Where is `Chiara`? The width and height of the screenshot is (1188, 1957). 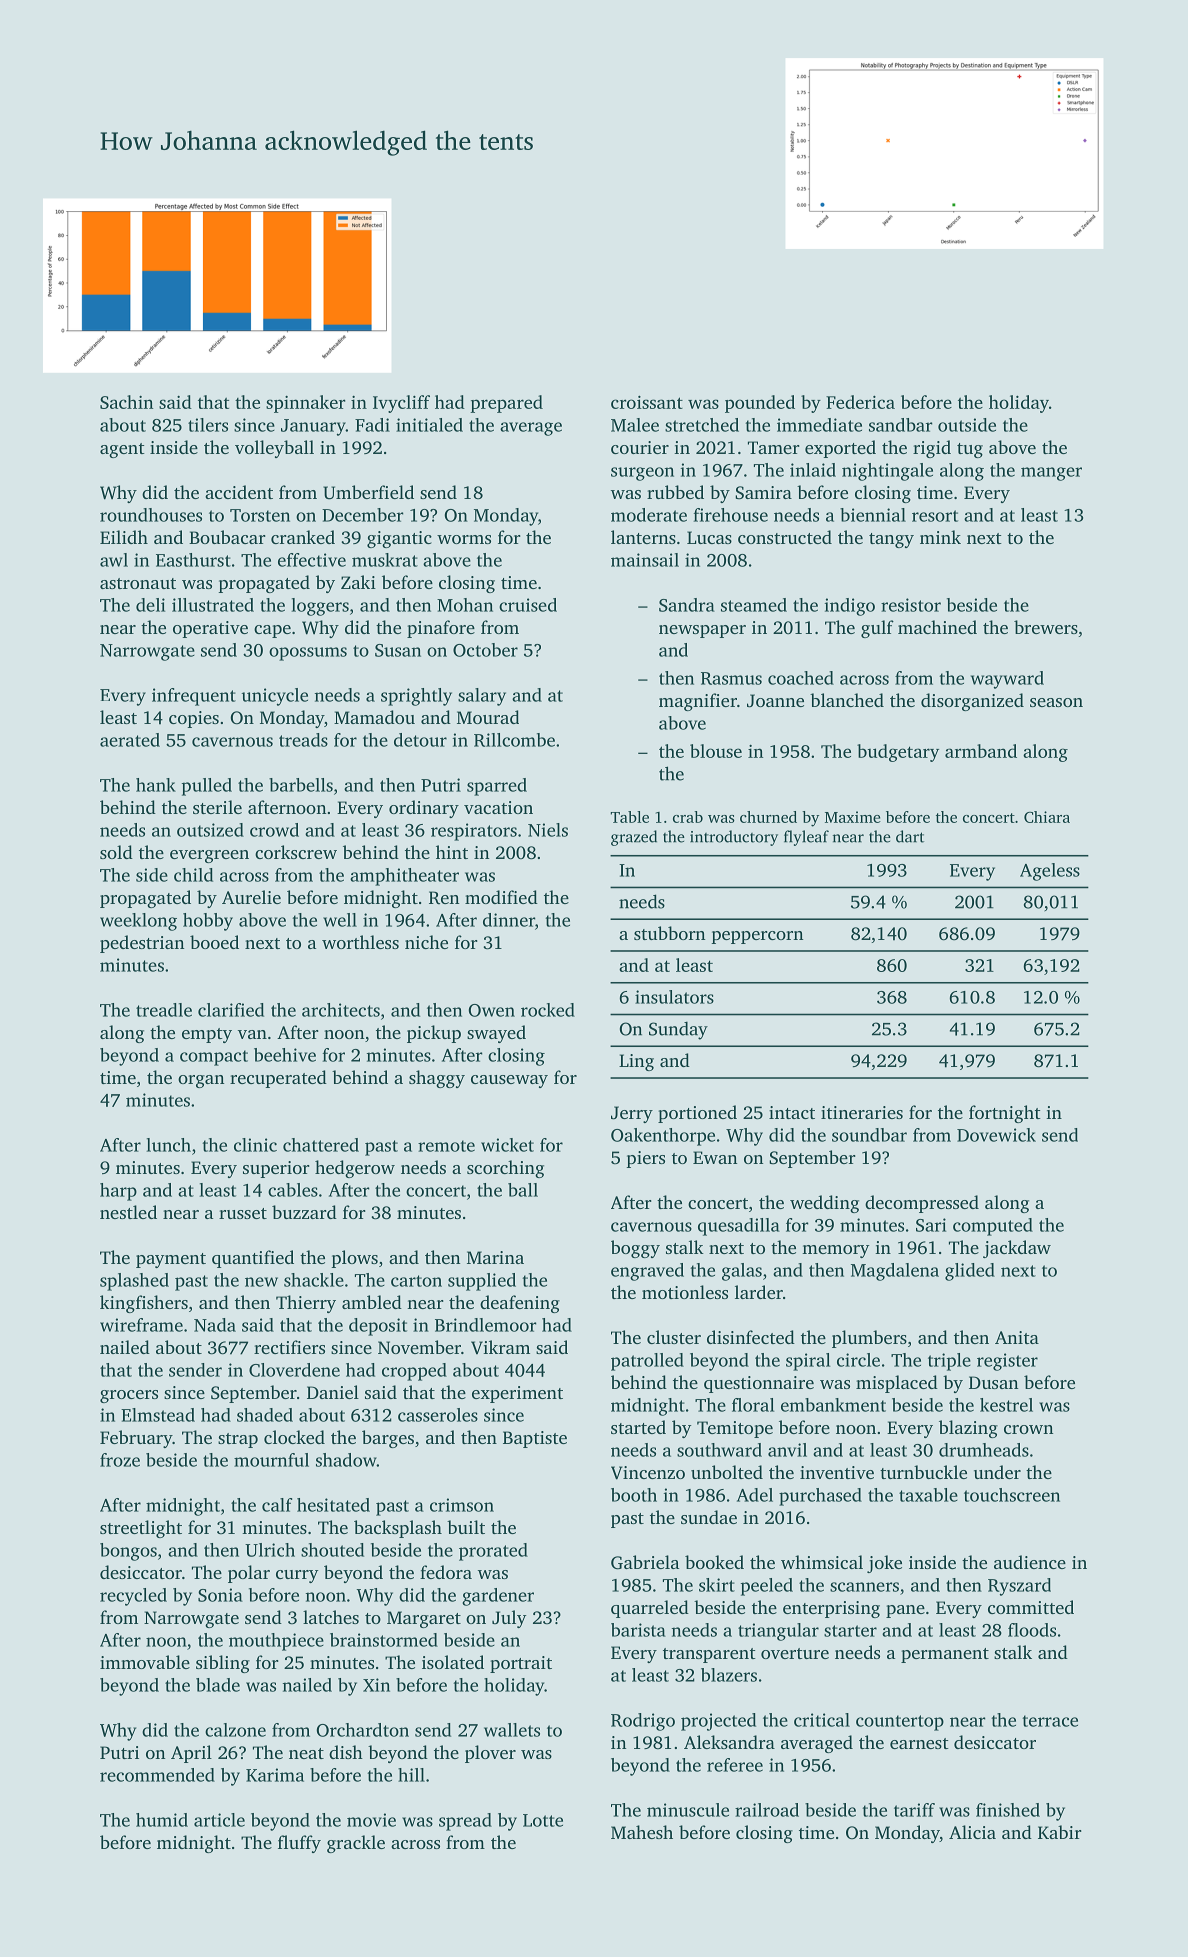 Chiara is located at coordinates (1047, 817).
